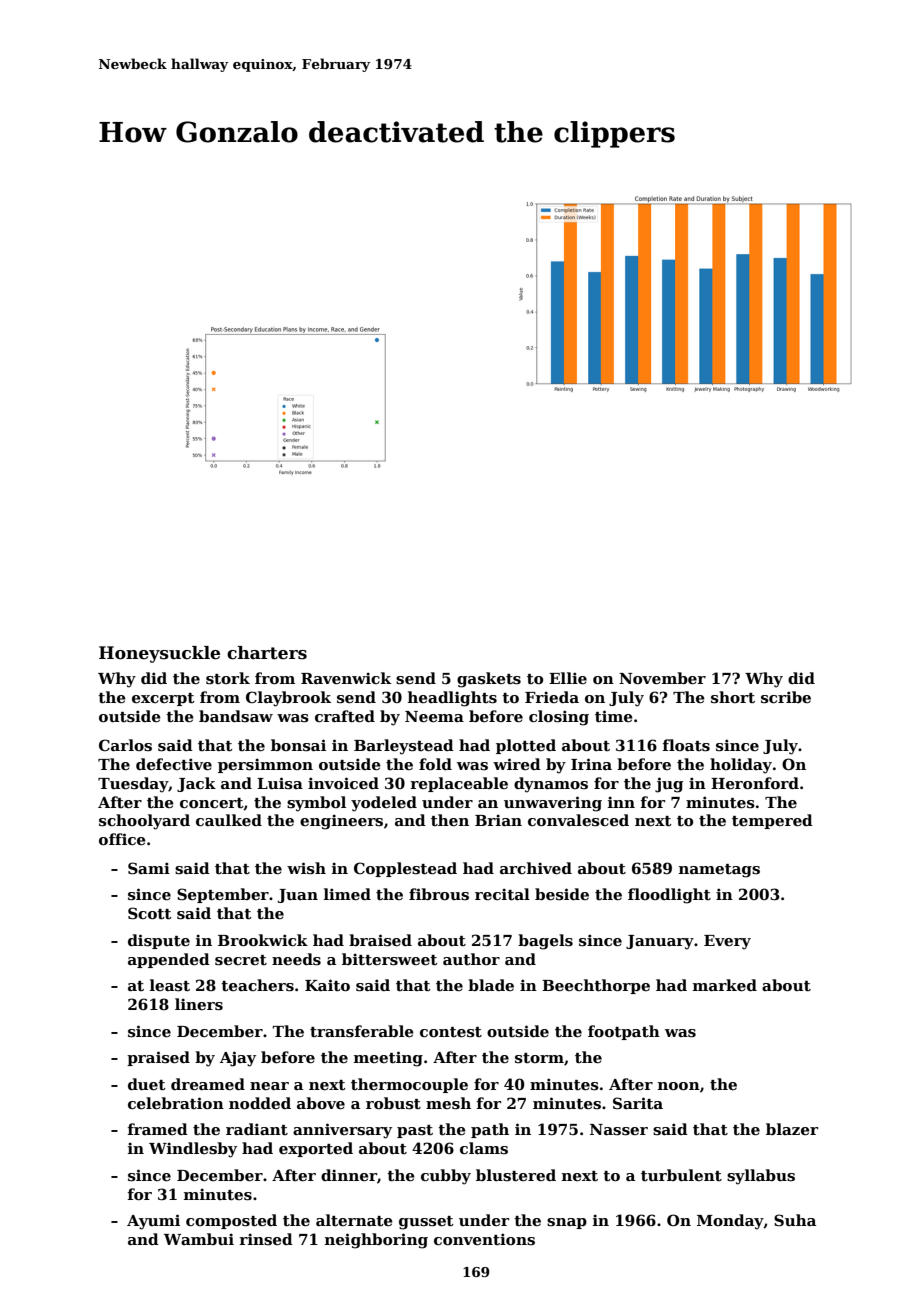 This image has width=924, height=1308. What do you see at coordinates (502, 894) in the image?
I see `recital` at bounding box center [502, 894].
